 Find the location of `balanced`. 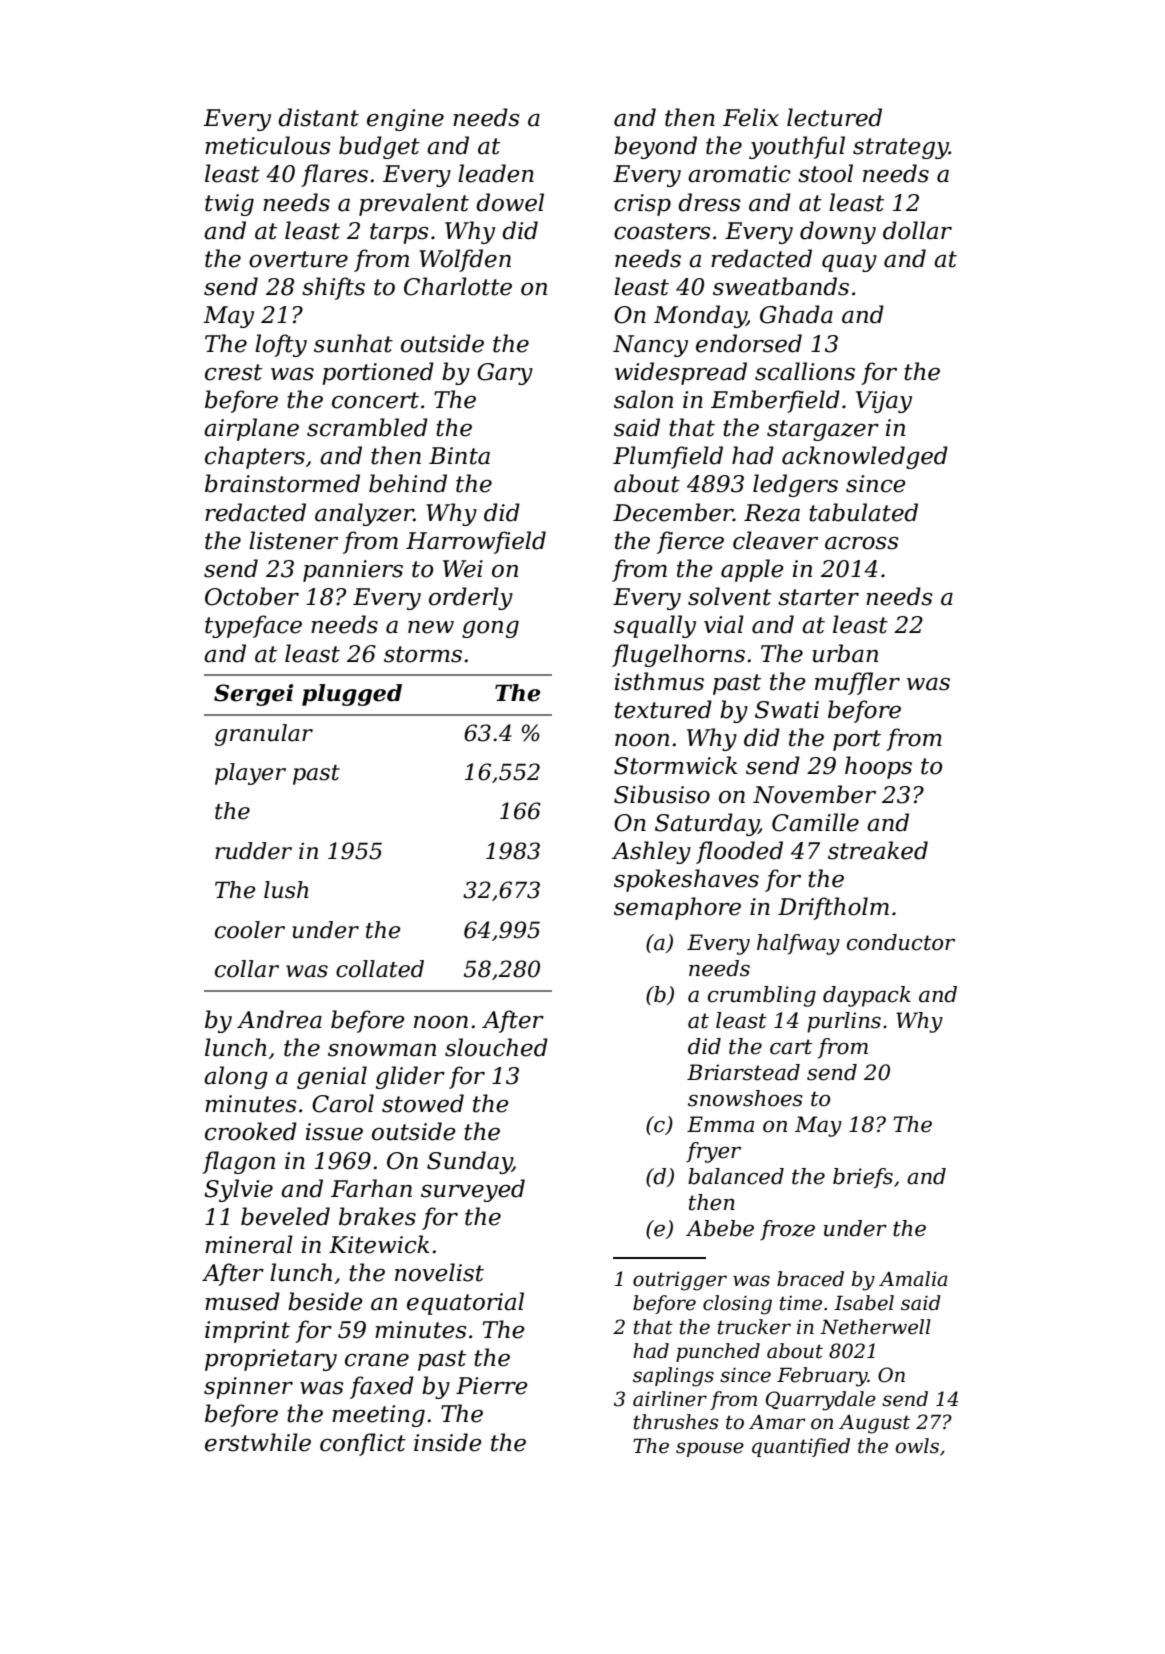

balanced is located at coordinates (736, 1176).
